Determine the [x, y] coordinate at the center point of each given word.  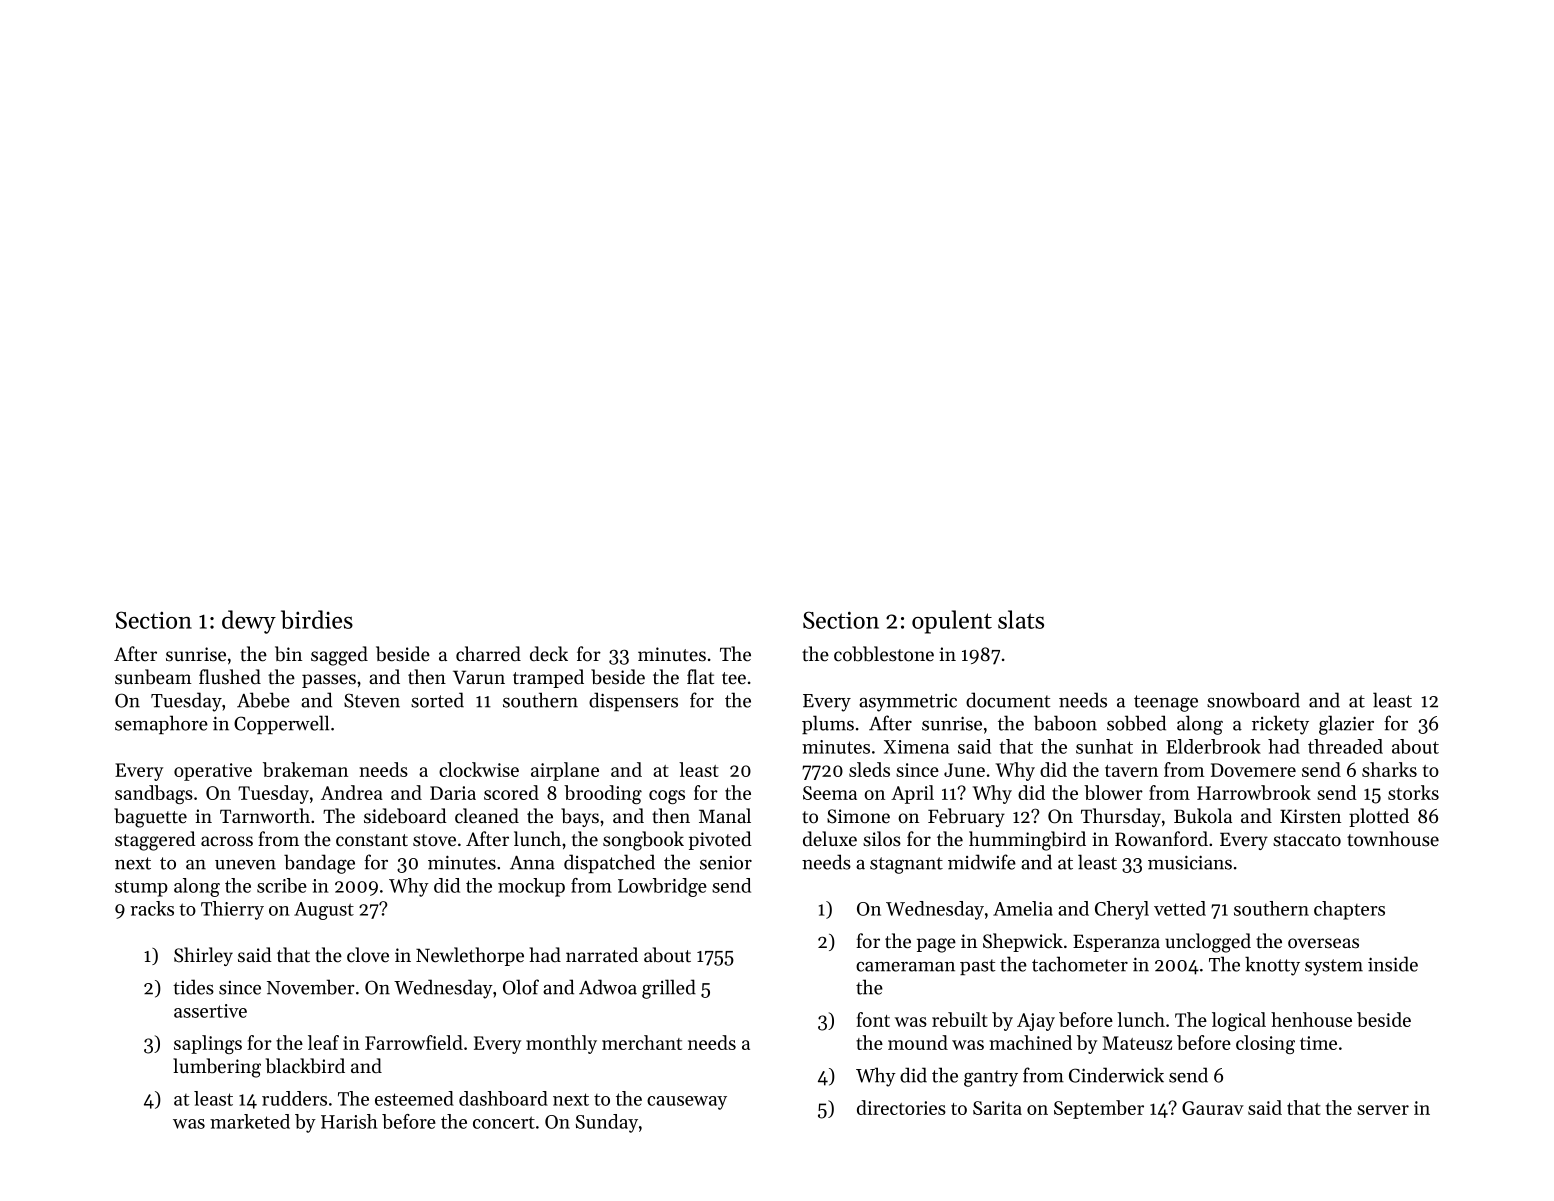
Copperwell [281, 724]
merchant [642, 1042]
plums [828, 724]
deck [549, 653]
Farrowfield [414, 1042]
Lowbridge [662, 887]
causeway [687, 1103]
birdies [317, 619]
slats [1021, 619]
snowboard [1253, 700]
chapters [1349, 910]
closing [1265, 1044]
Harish [349, 1121]
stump [141, 888]
